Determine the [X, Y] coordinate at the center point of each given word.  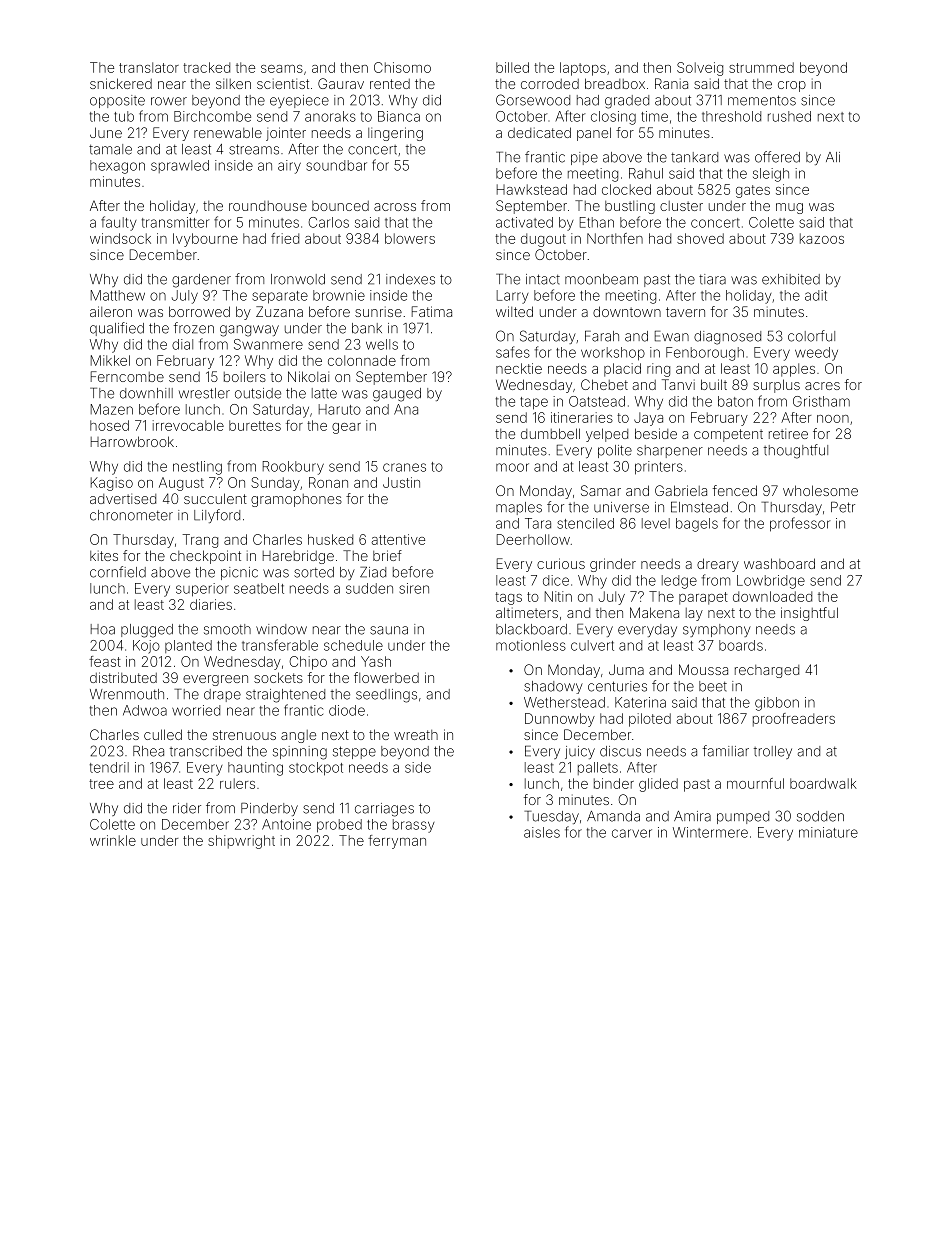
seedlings [386, 696]
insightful [809, 614]
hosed [109, 425]
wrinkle [113, 840]
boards [741, 645]
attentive [398, 539]
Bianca [399, 116]
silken [233, 83]
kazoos [822, 238]
